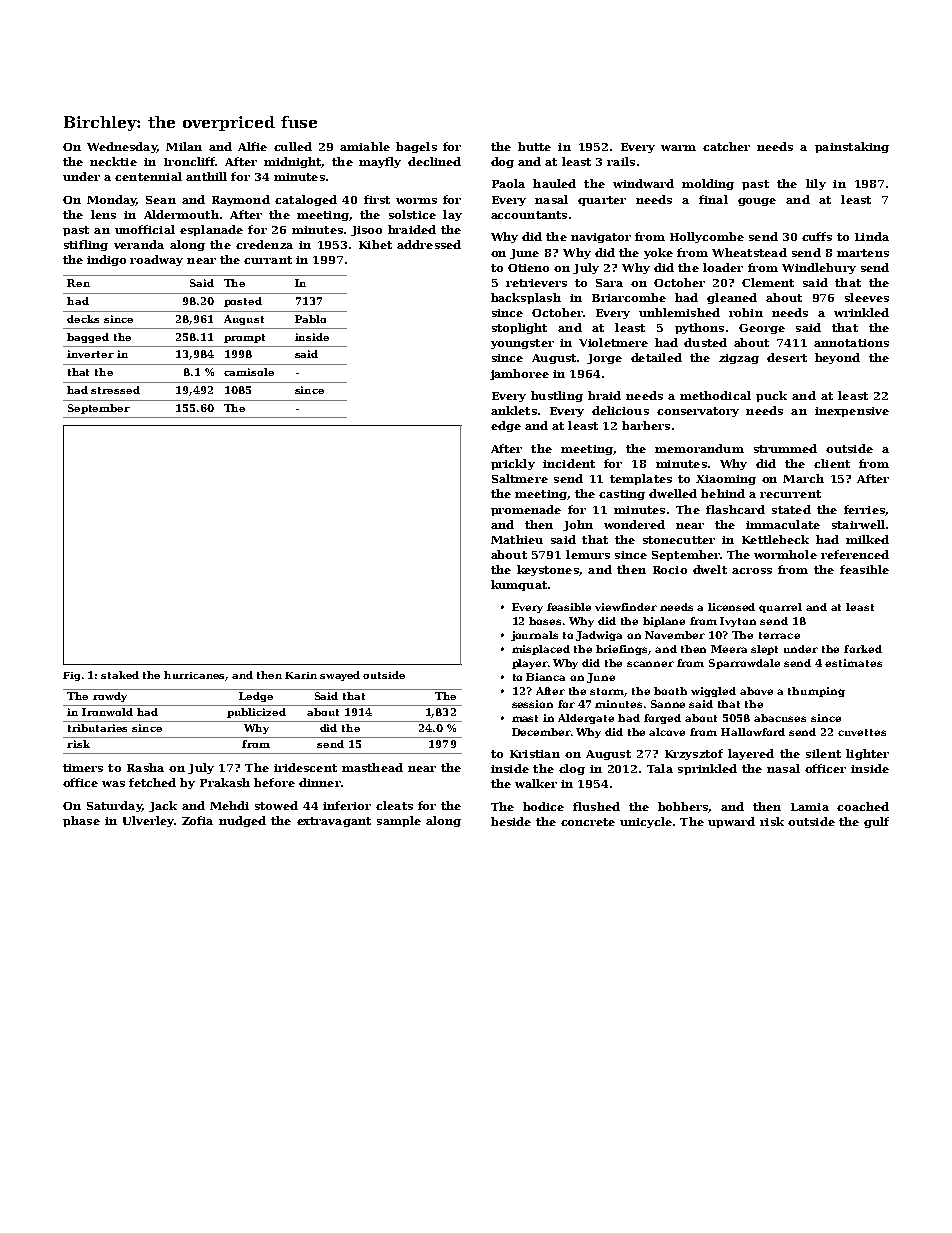 The width and height of the screenshot is (952, 1233). Describe the element at coordinates (148, 821) in the screenshot. I see `Ulverley` at that location.
